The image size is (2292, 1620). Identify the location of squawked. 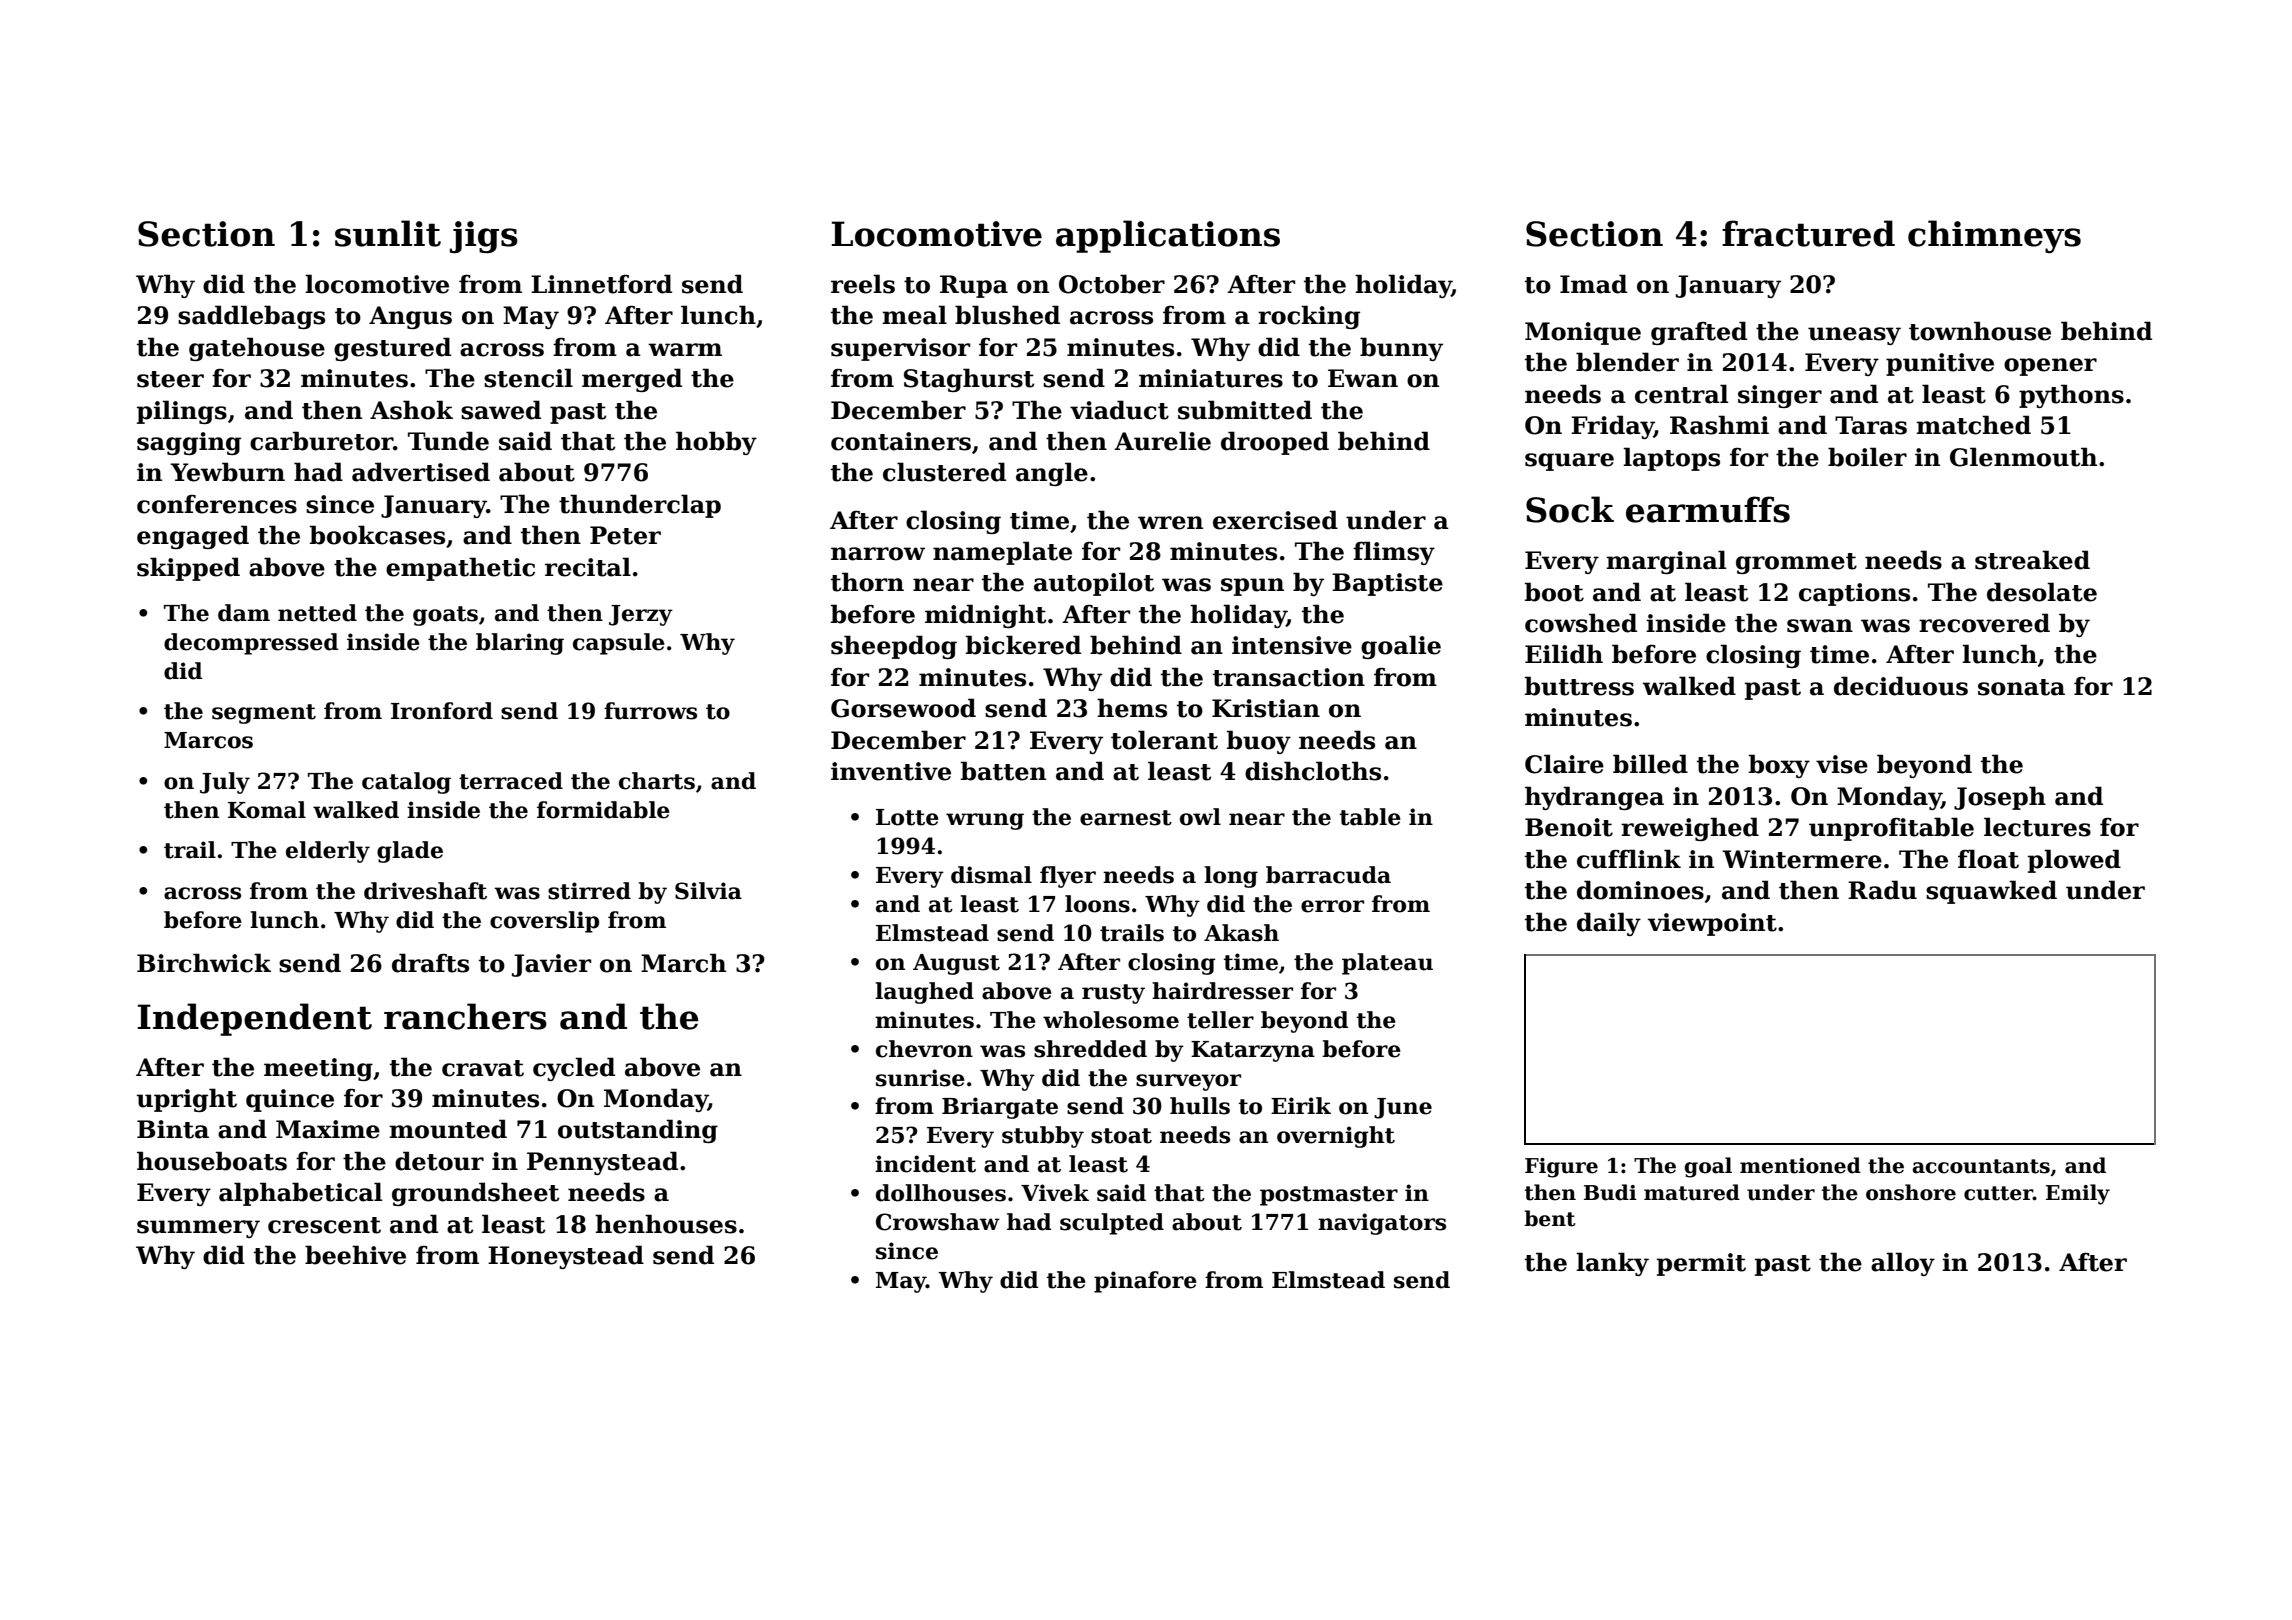
(1991, 892).
